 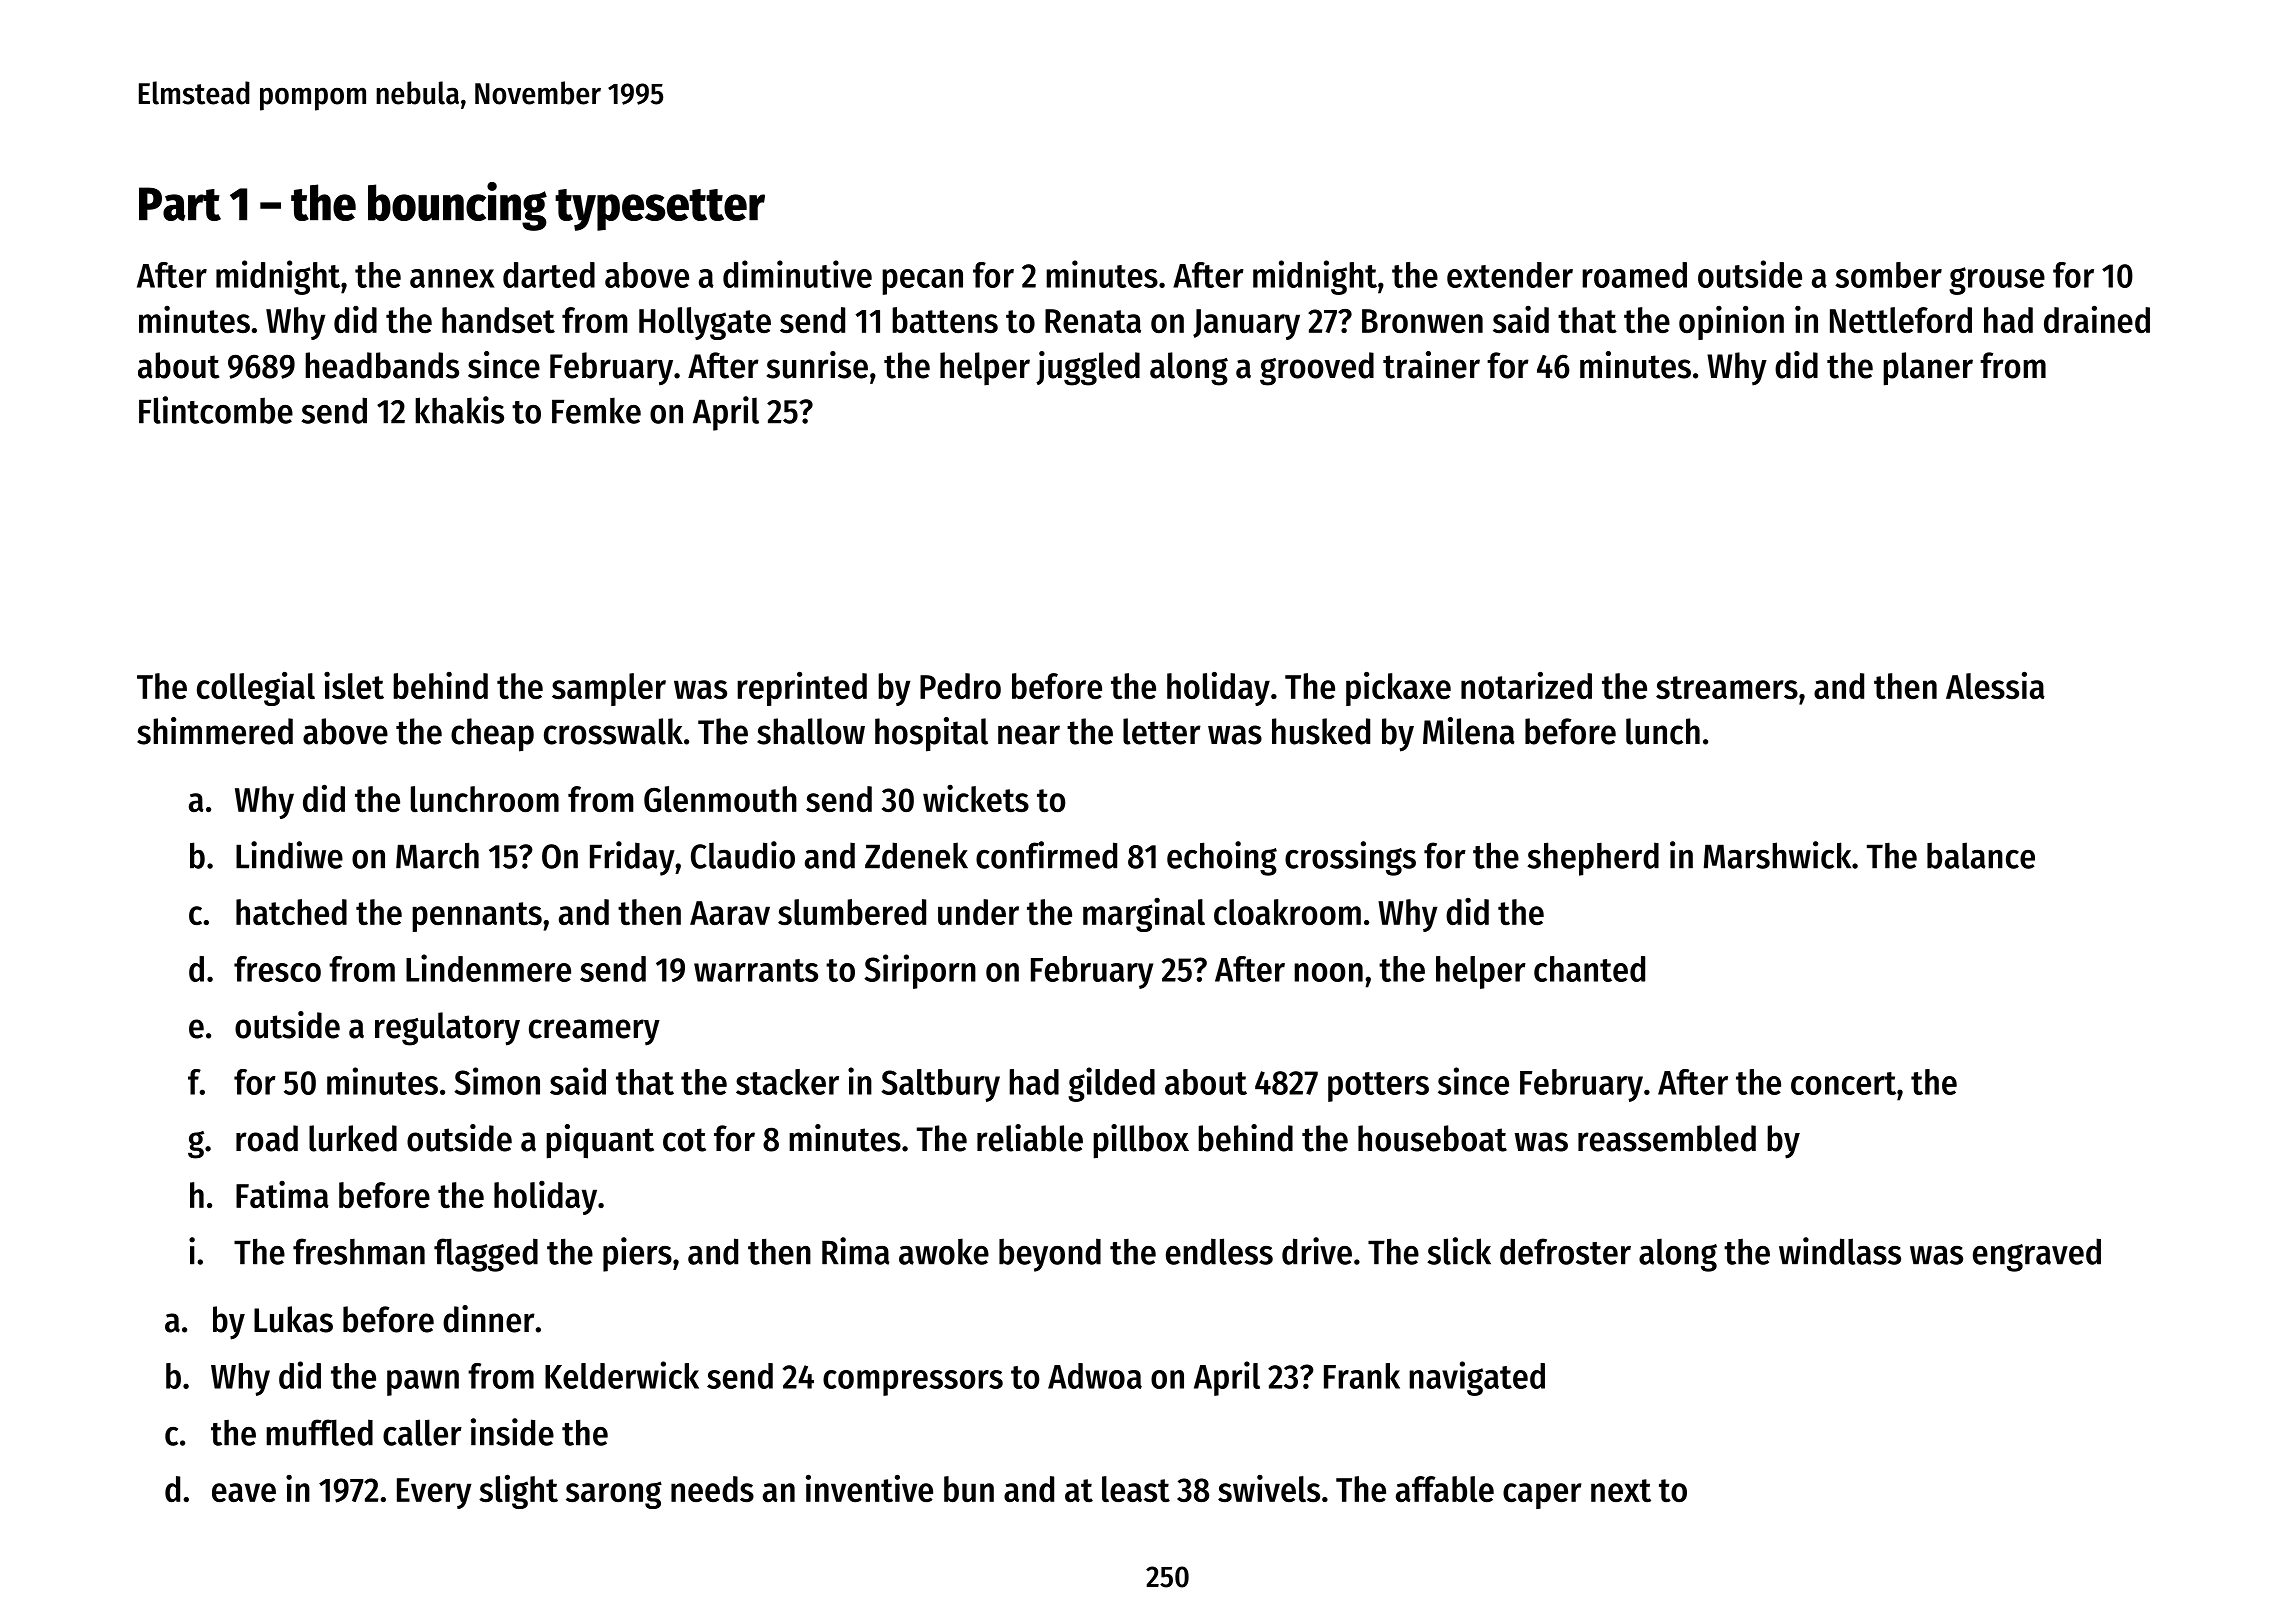 What do you see at coordinates (1981, 855) in the document?
I see `balance` at bounding box center [1981, 855].
